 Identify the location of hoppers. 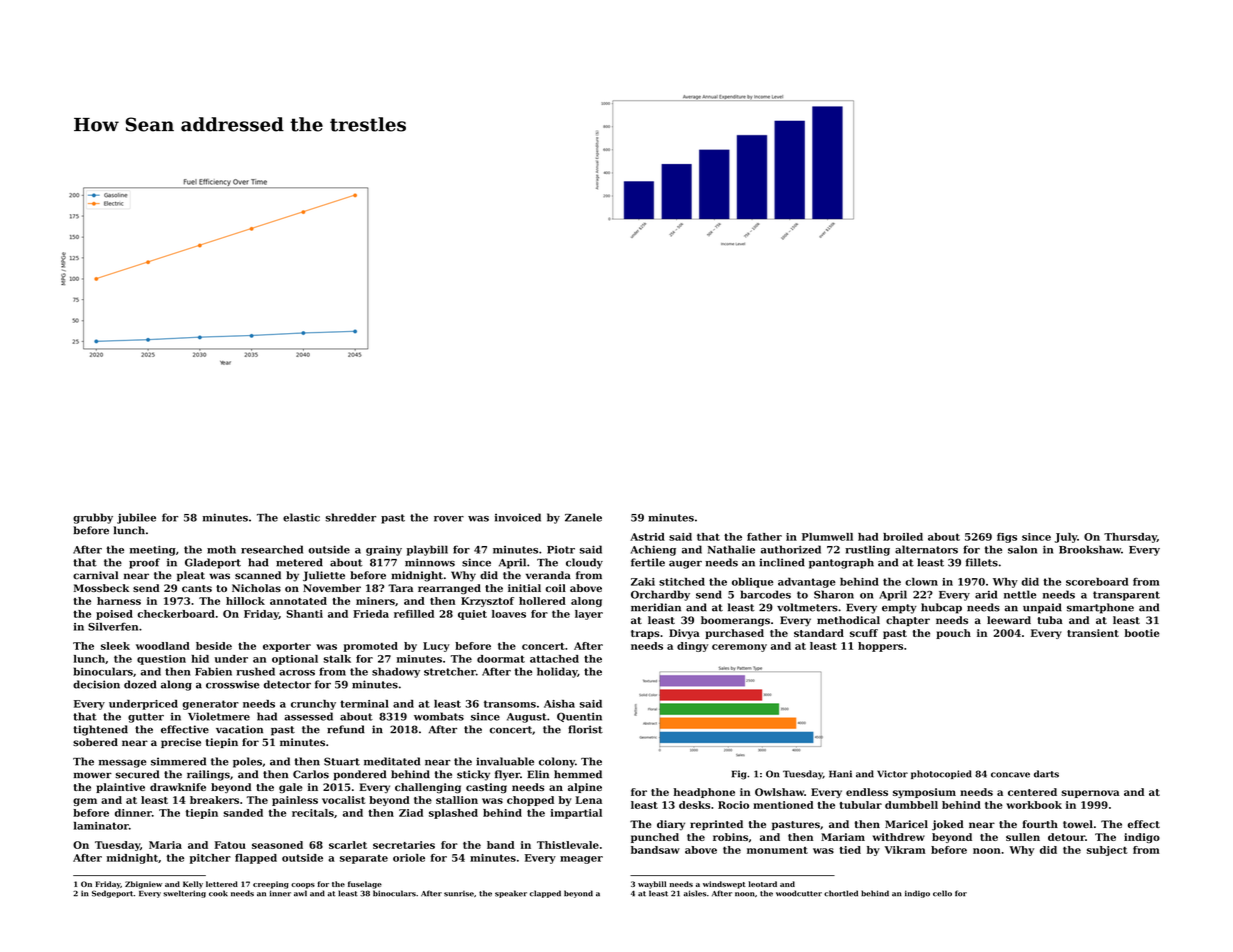
(880, 647).
